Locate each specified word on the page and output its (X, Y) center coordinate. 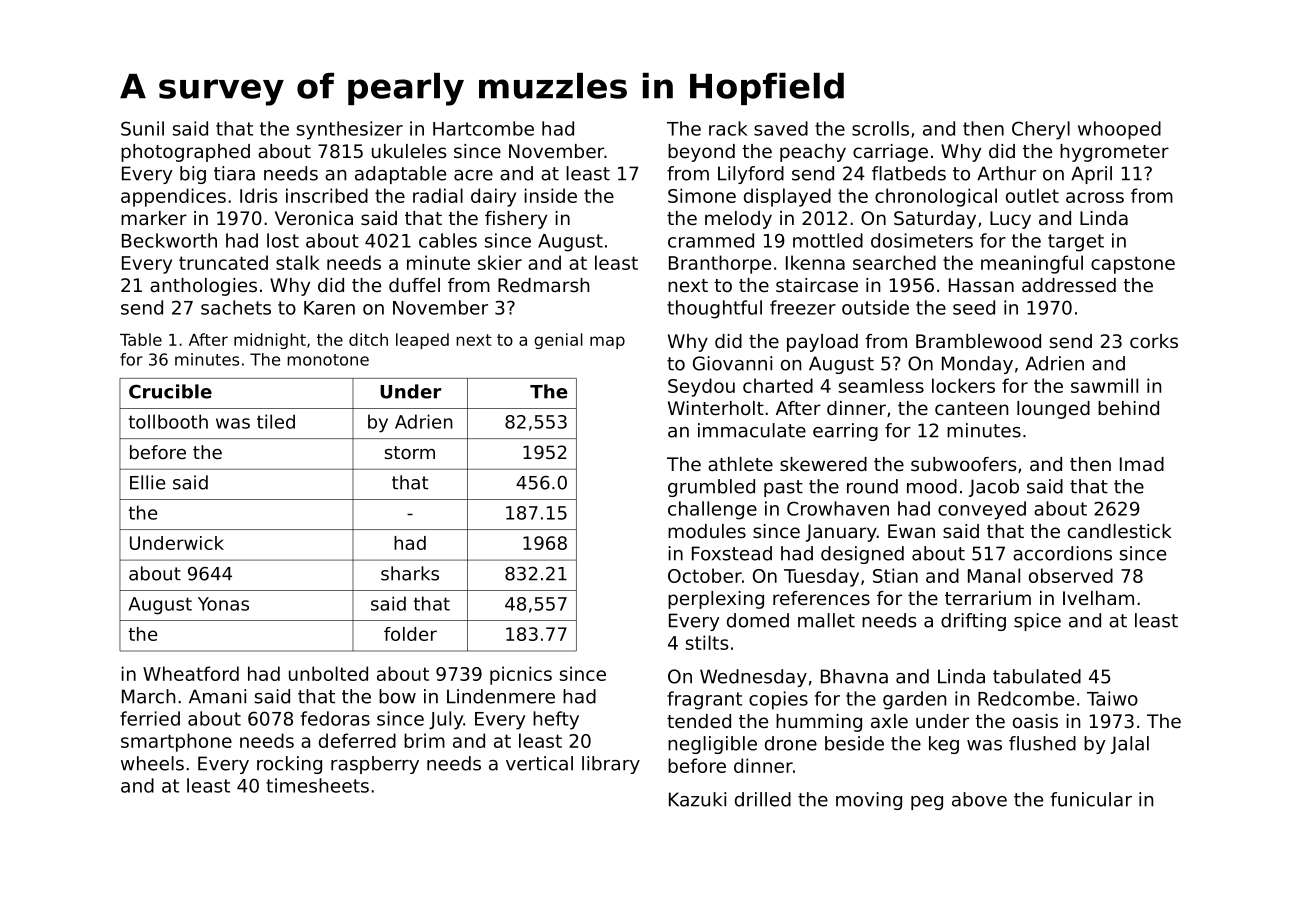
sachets (236, 307)
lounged (1053, 410)
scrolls (880, 128)
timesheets (317, 785)
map (607, 342)
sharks (410, 573)
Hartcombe (483, 128)
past (783, 488)
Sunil (142, 128)
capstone (1133, 265)
